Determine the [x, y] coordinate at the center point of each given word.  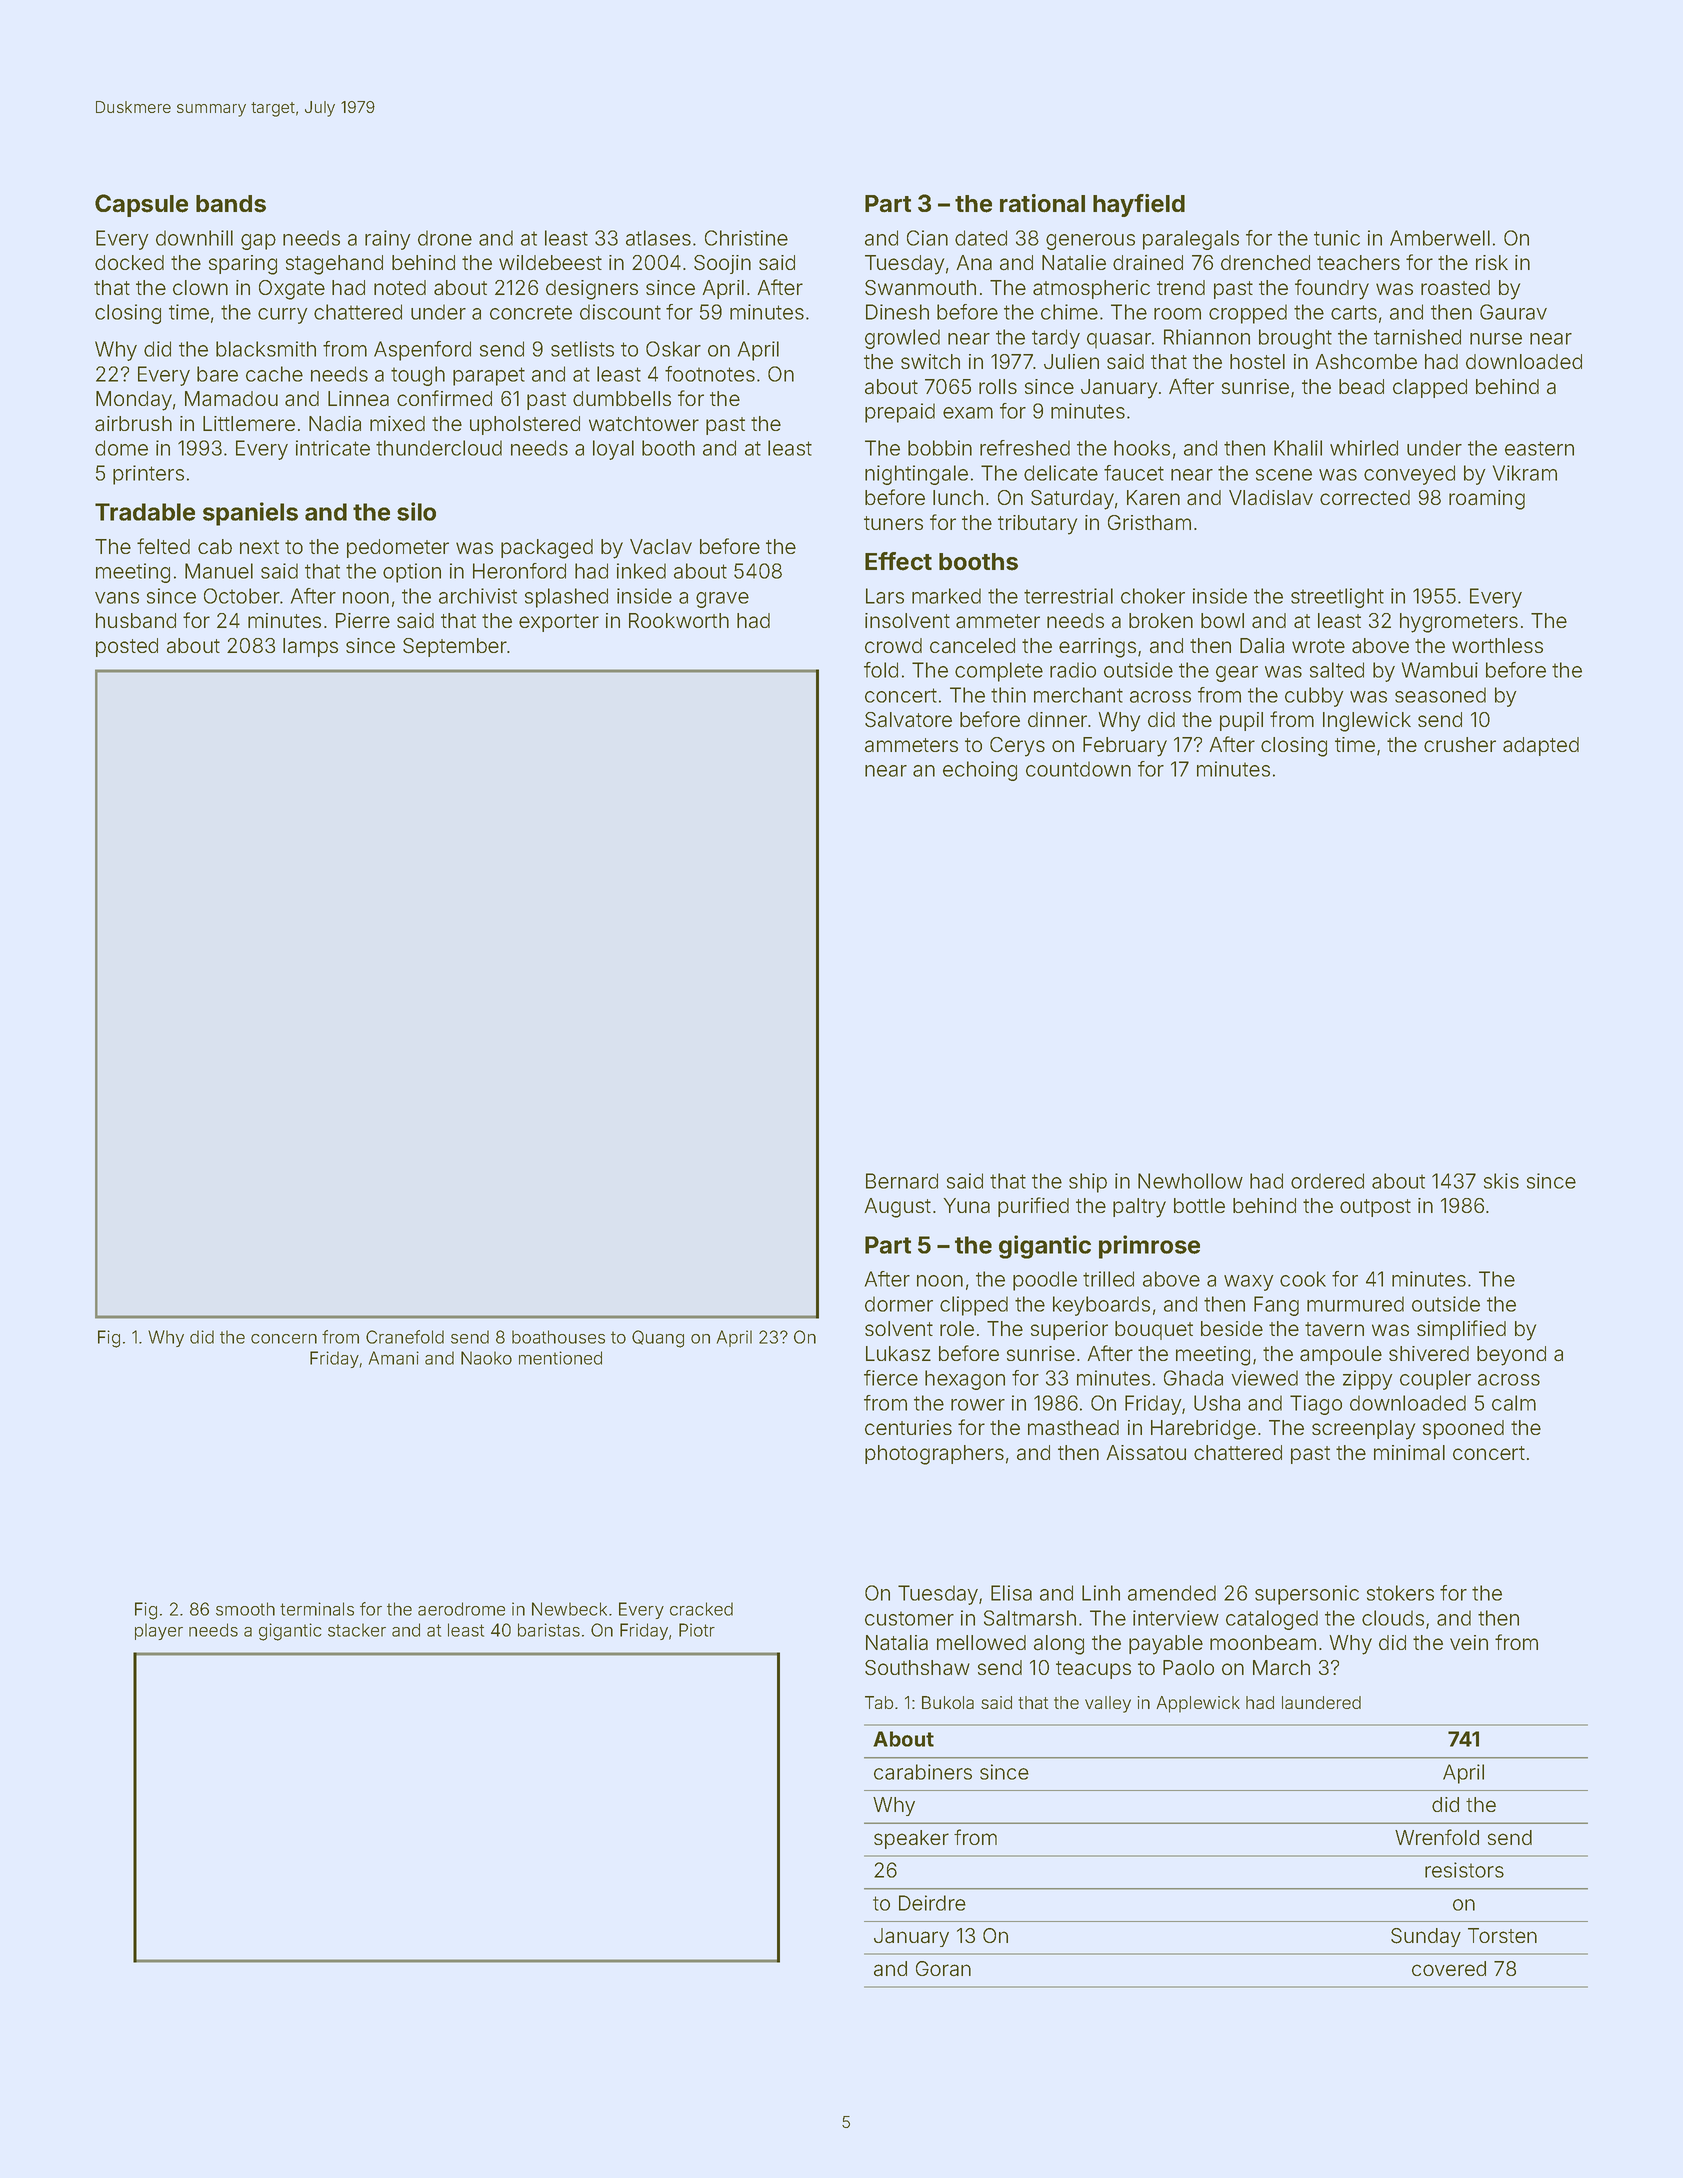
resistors [1464, 1870]
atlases [658, 238]
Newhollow [1190, 1181]
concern [284, 1339]
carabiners [923, 1772]
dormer [899, 1304]
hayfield [1139, 205]
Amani [394, 1358]
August [897, 1208]
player [159, 1631]
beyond [1511, 1356]
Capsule [141, 205]
